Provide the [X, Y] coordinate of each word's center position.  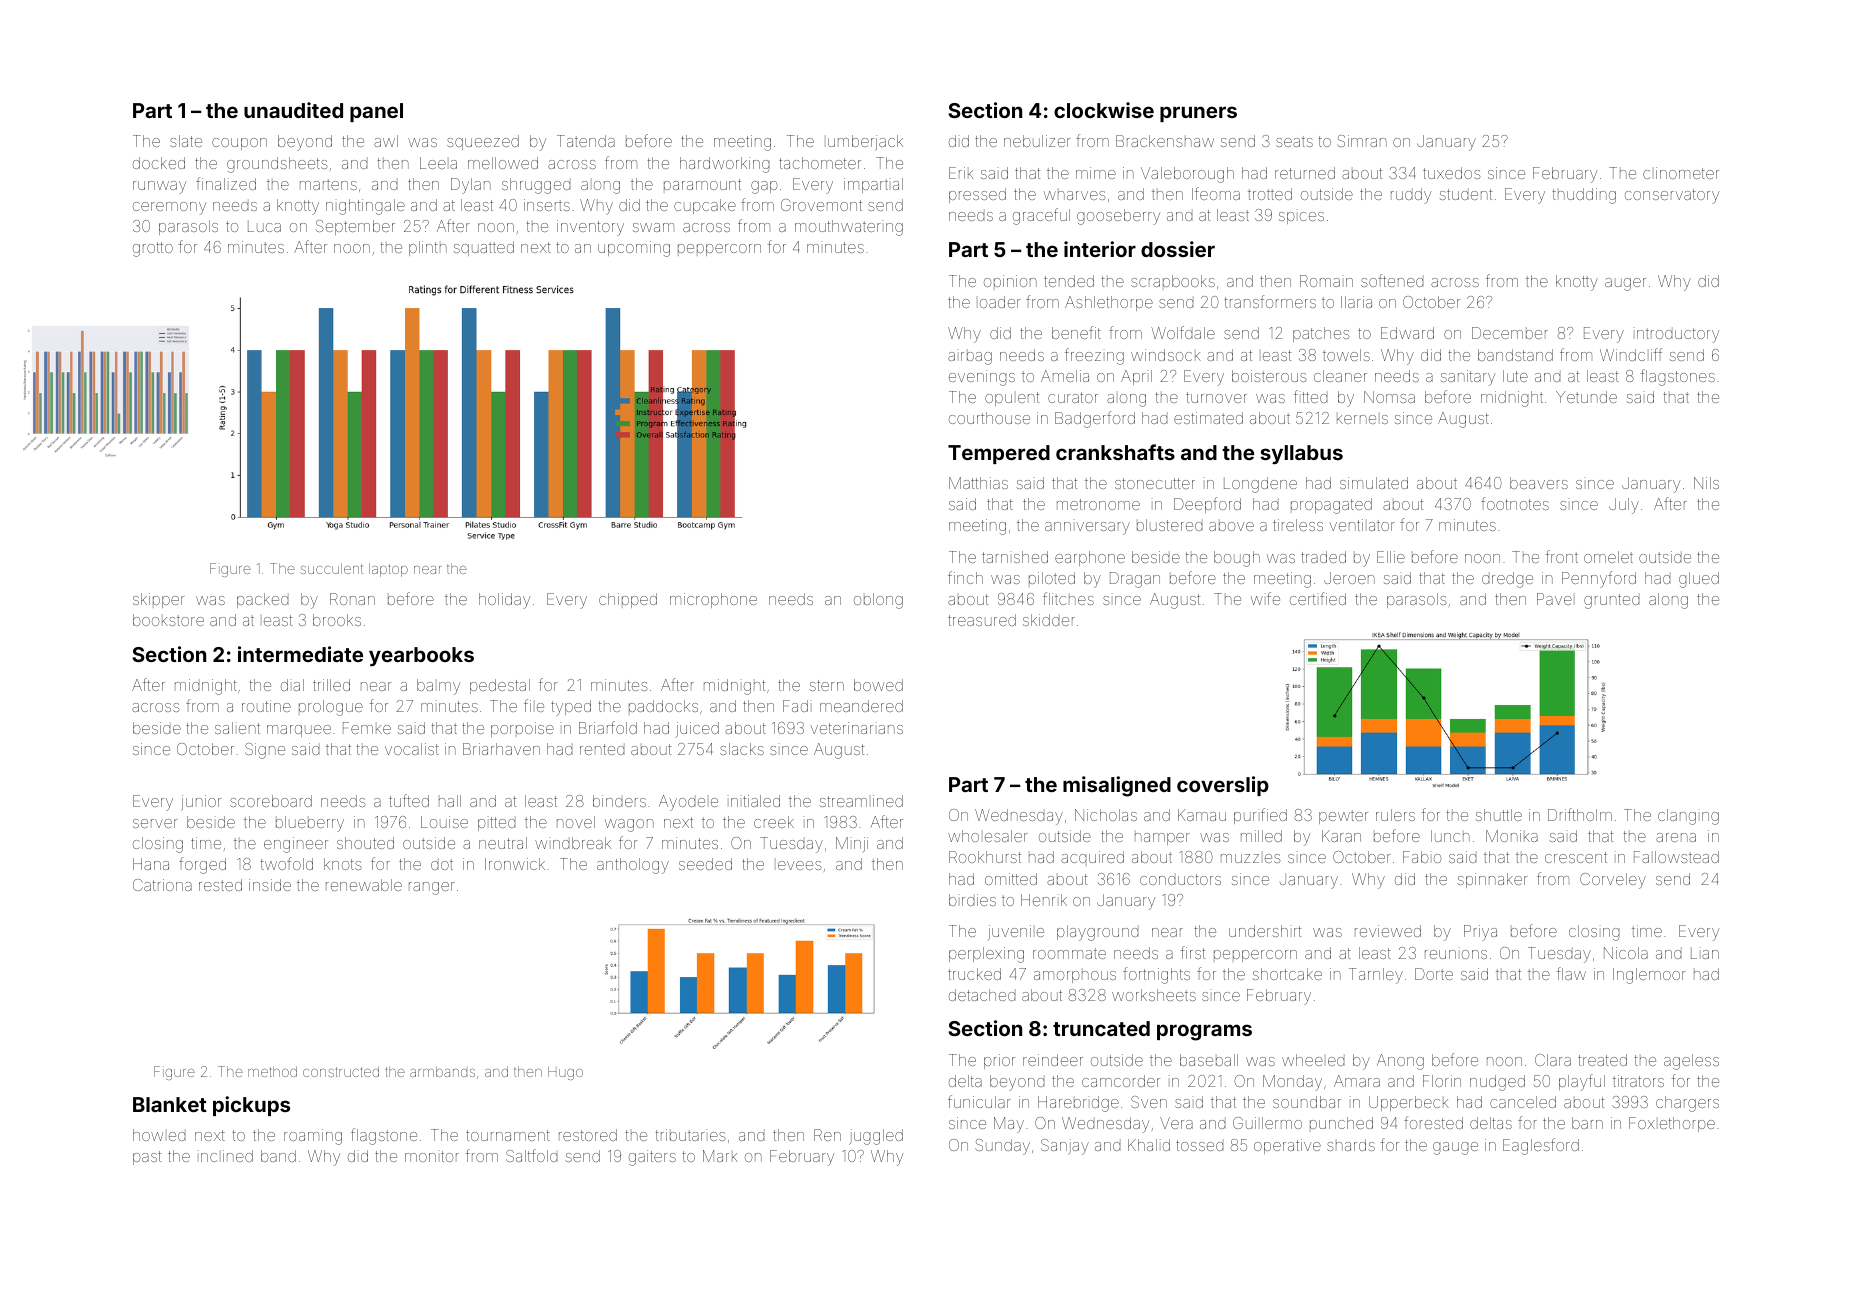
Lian [1705, 953]
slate [186, 141]
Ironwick [515, 864]
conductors [1180, 879]
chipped [628, 600]
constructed [341, 1071]
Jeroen [1349, 578]
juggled [876, 1137]
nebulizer [1037, 141]
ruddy [1411, 196]
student [1466, 194]
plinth [428, 248]
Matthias [978, 483]
